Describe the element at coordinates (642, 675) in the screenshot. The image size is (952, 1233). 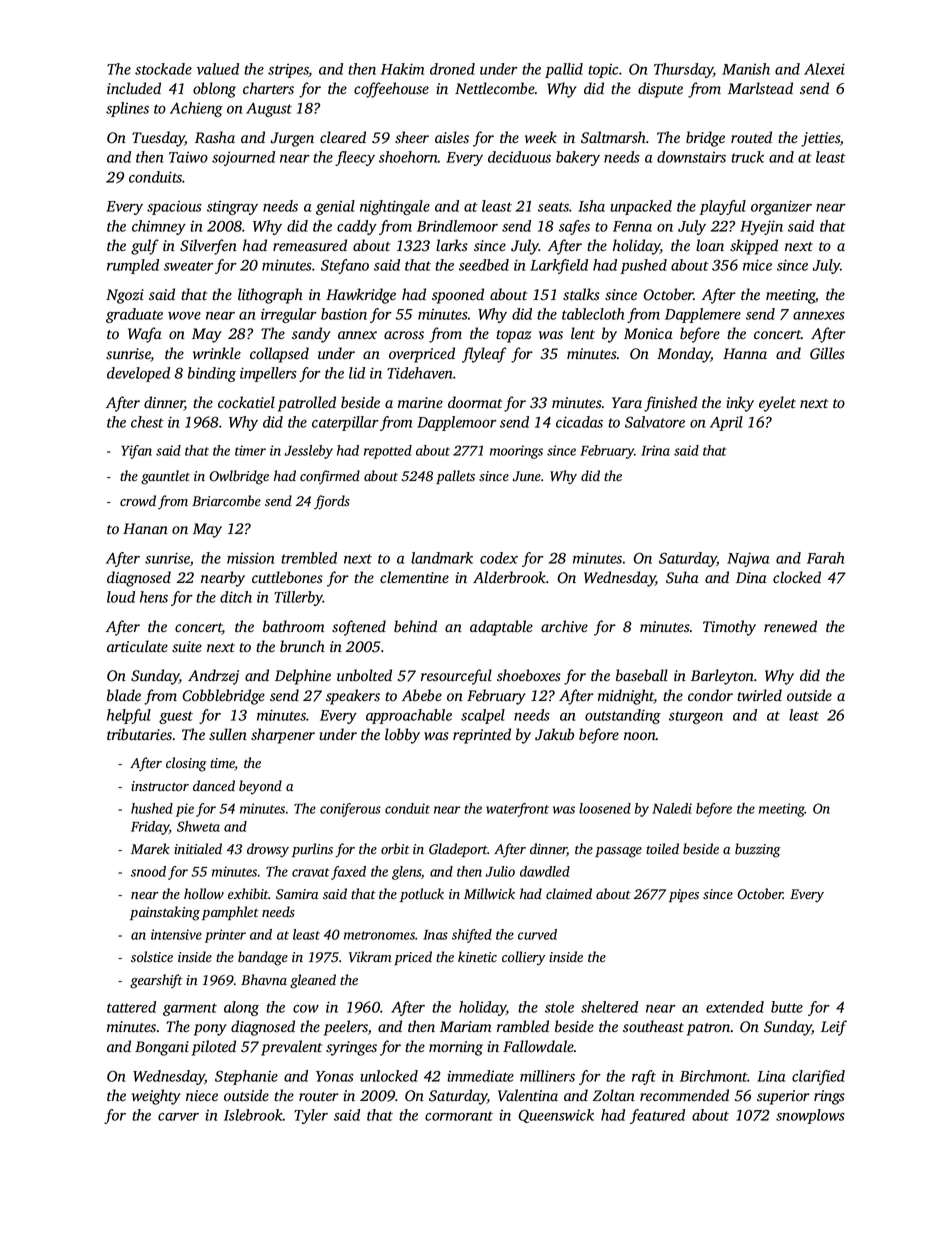
I see `baseball` at that location.
